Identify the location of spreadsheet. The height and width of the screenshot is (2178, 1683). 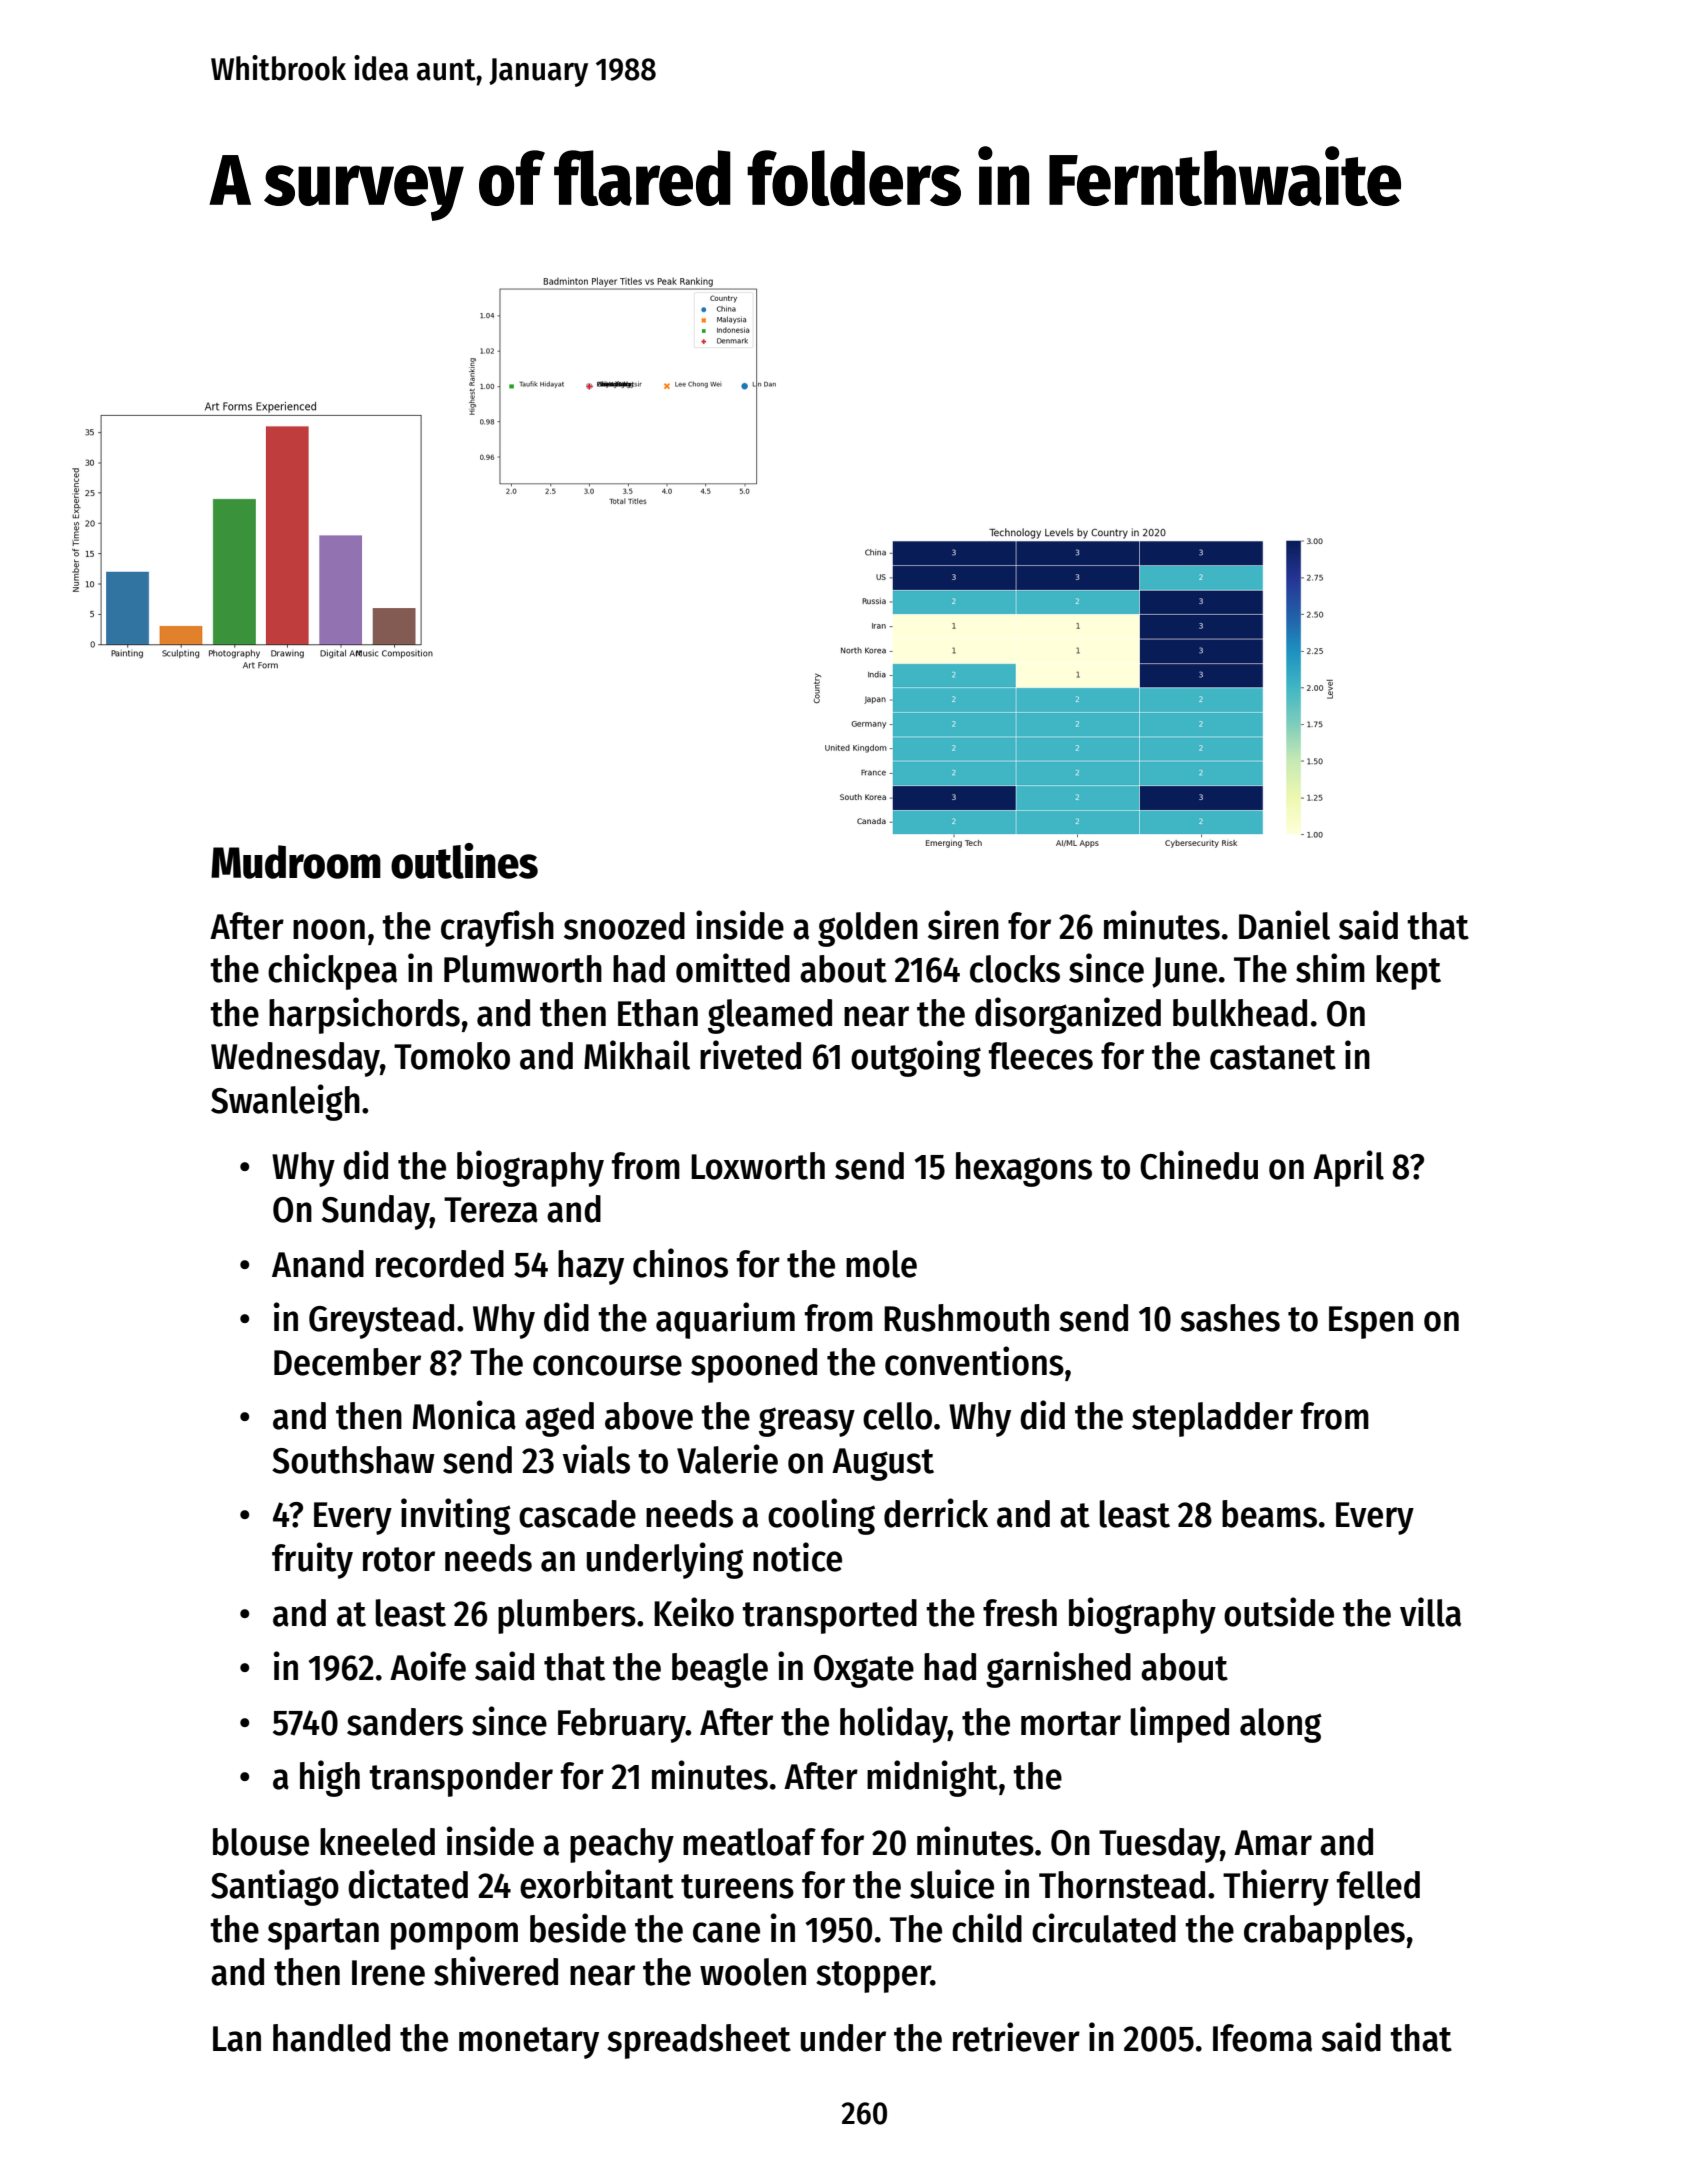
(699, 2041).
